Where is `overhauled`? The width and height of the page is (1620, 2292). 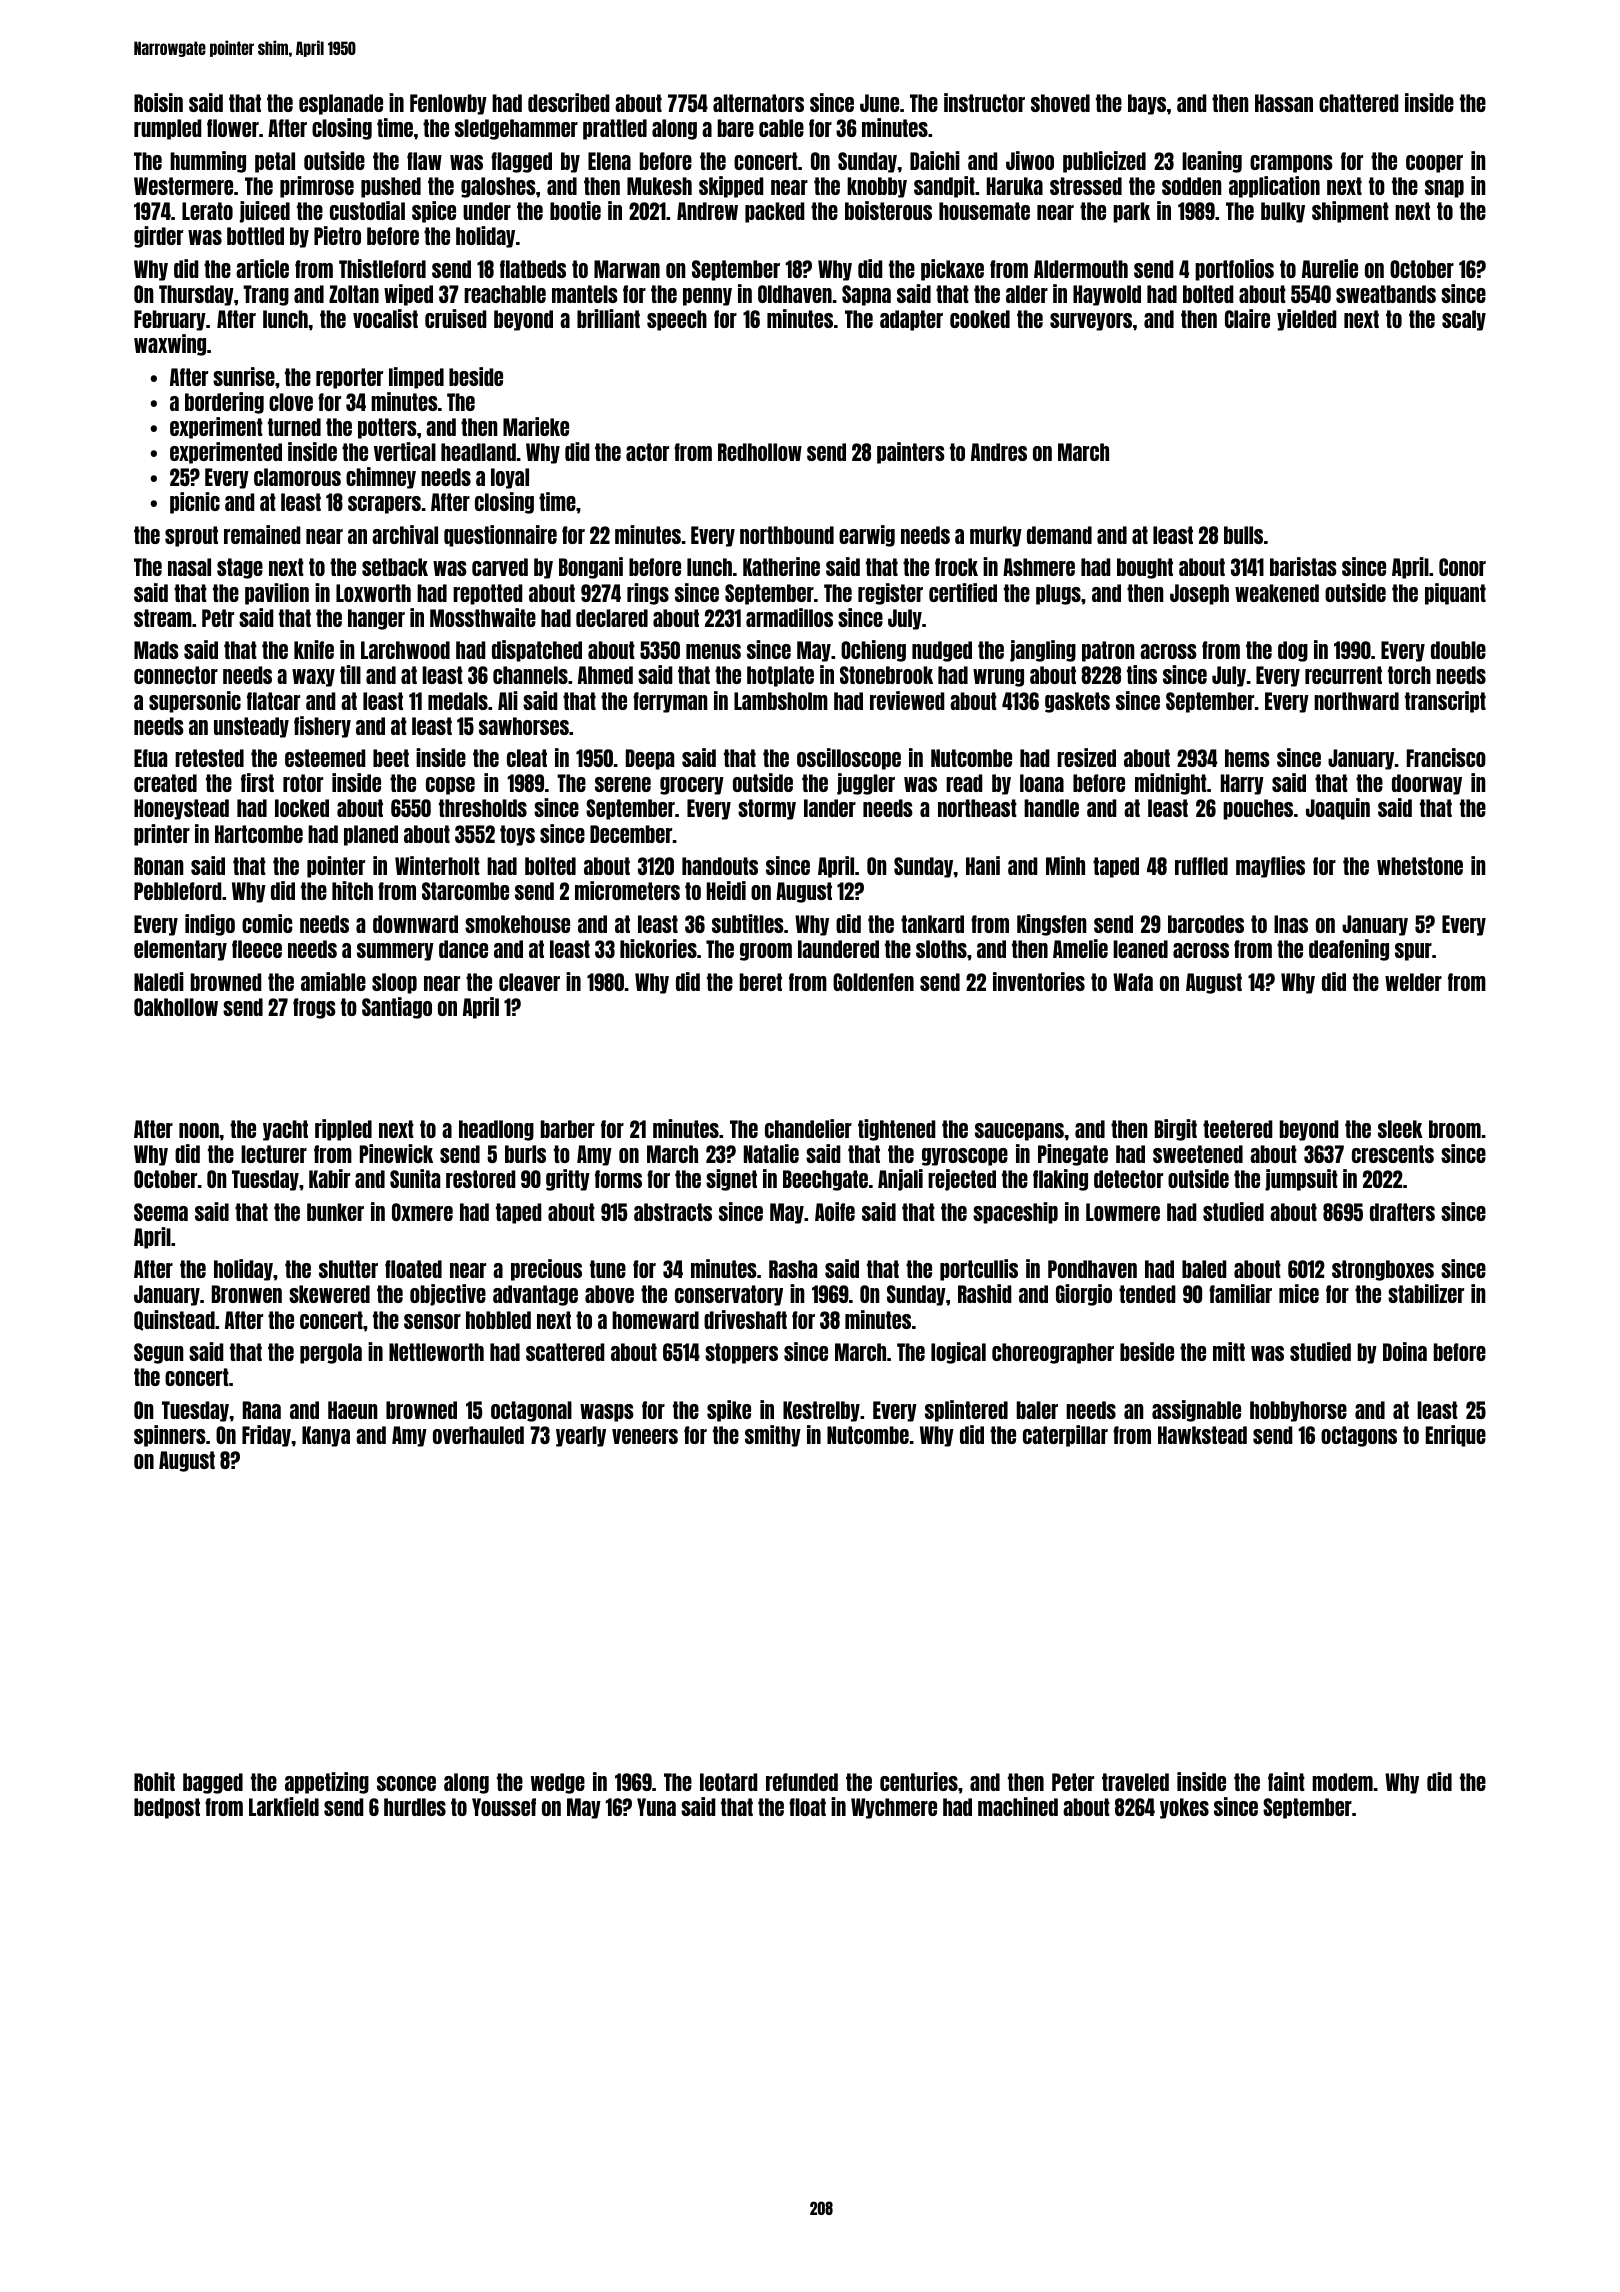 overhauled is located at coordinates (478, 1435).
